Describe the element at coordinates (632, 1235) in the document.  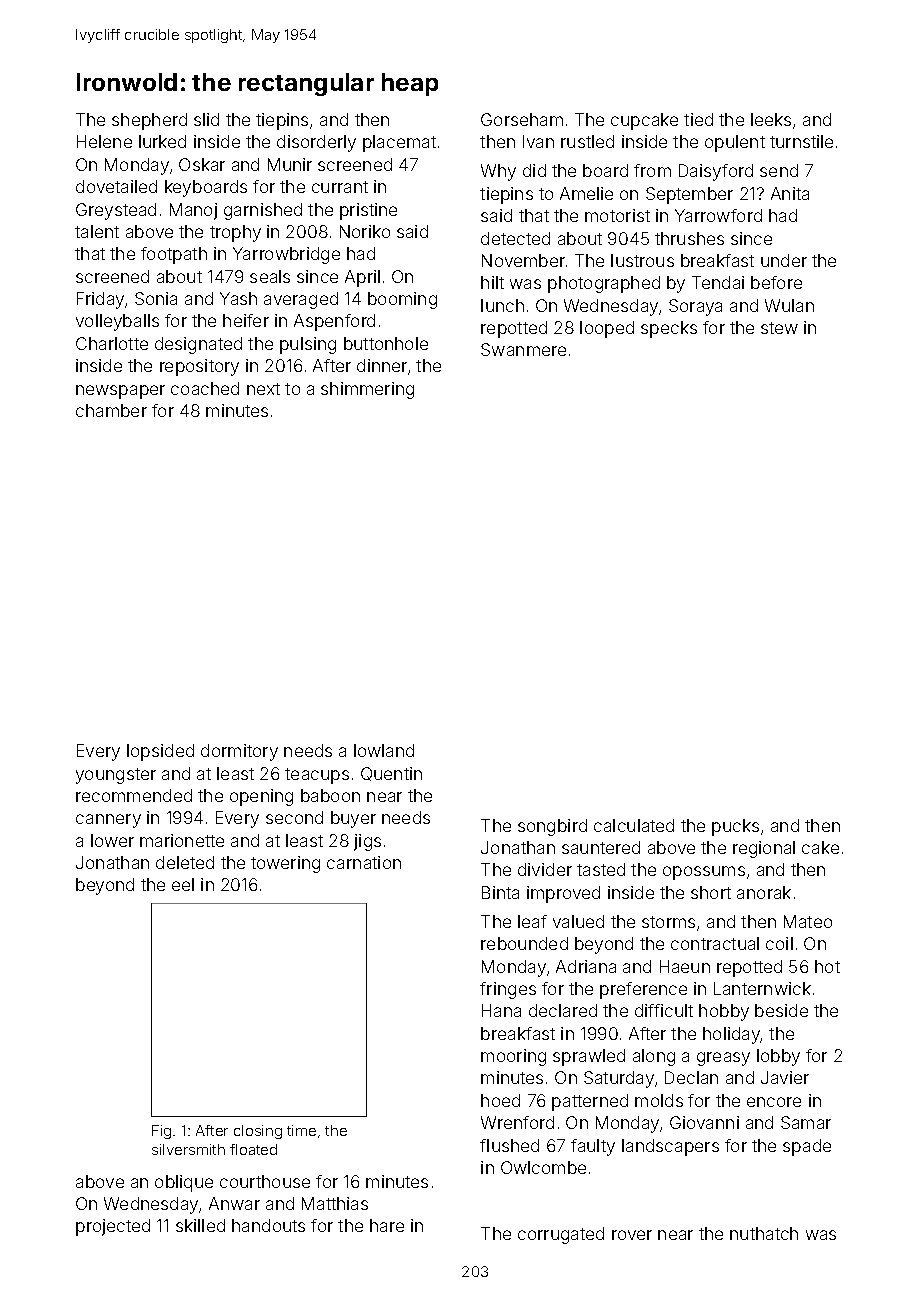
I see `rover` at that location.
